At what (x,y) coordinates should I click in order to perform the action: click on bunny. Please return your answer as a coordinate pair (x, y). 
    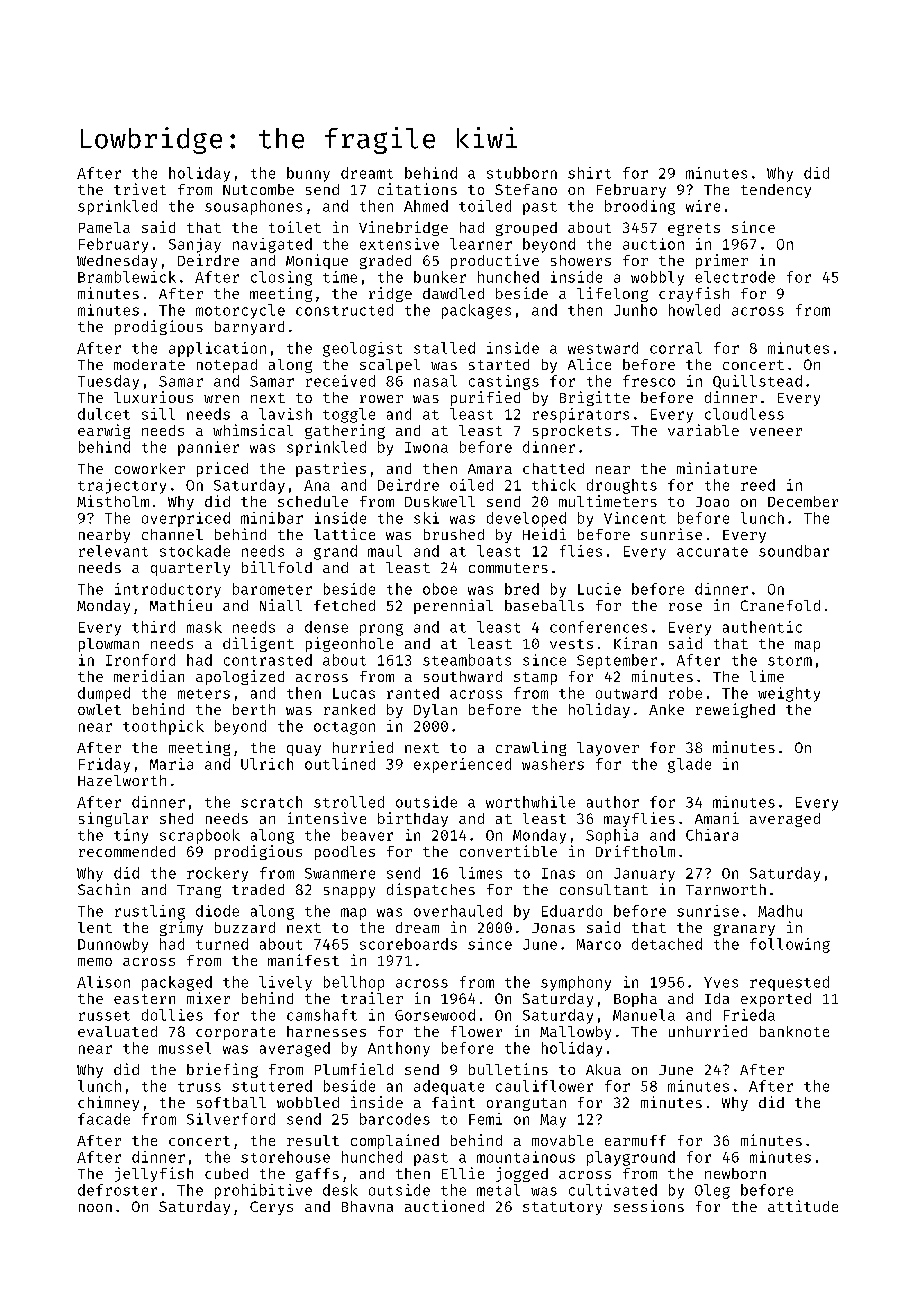
    Looking at the image, I should click on (308, 174).
